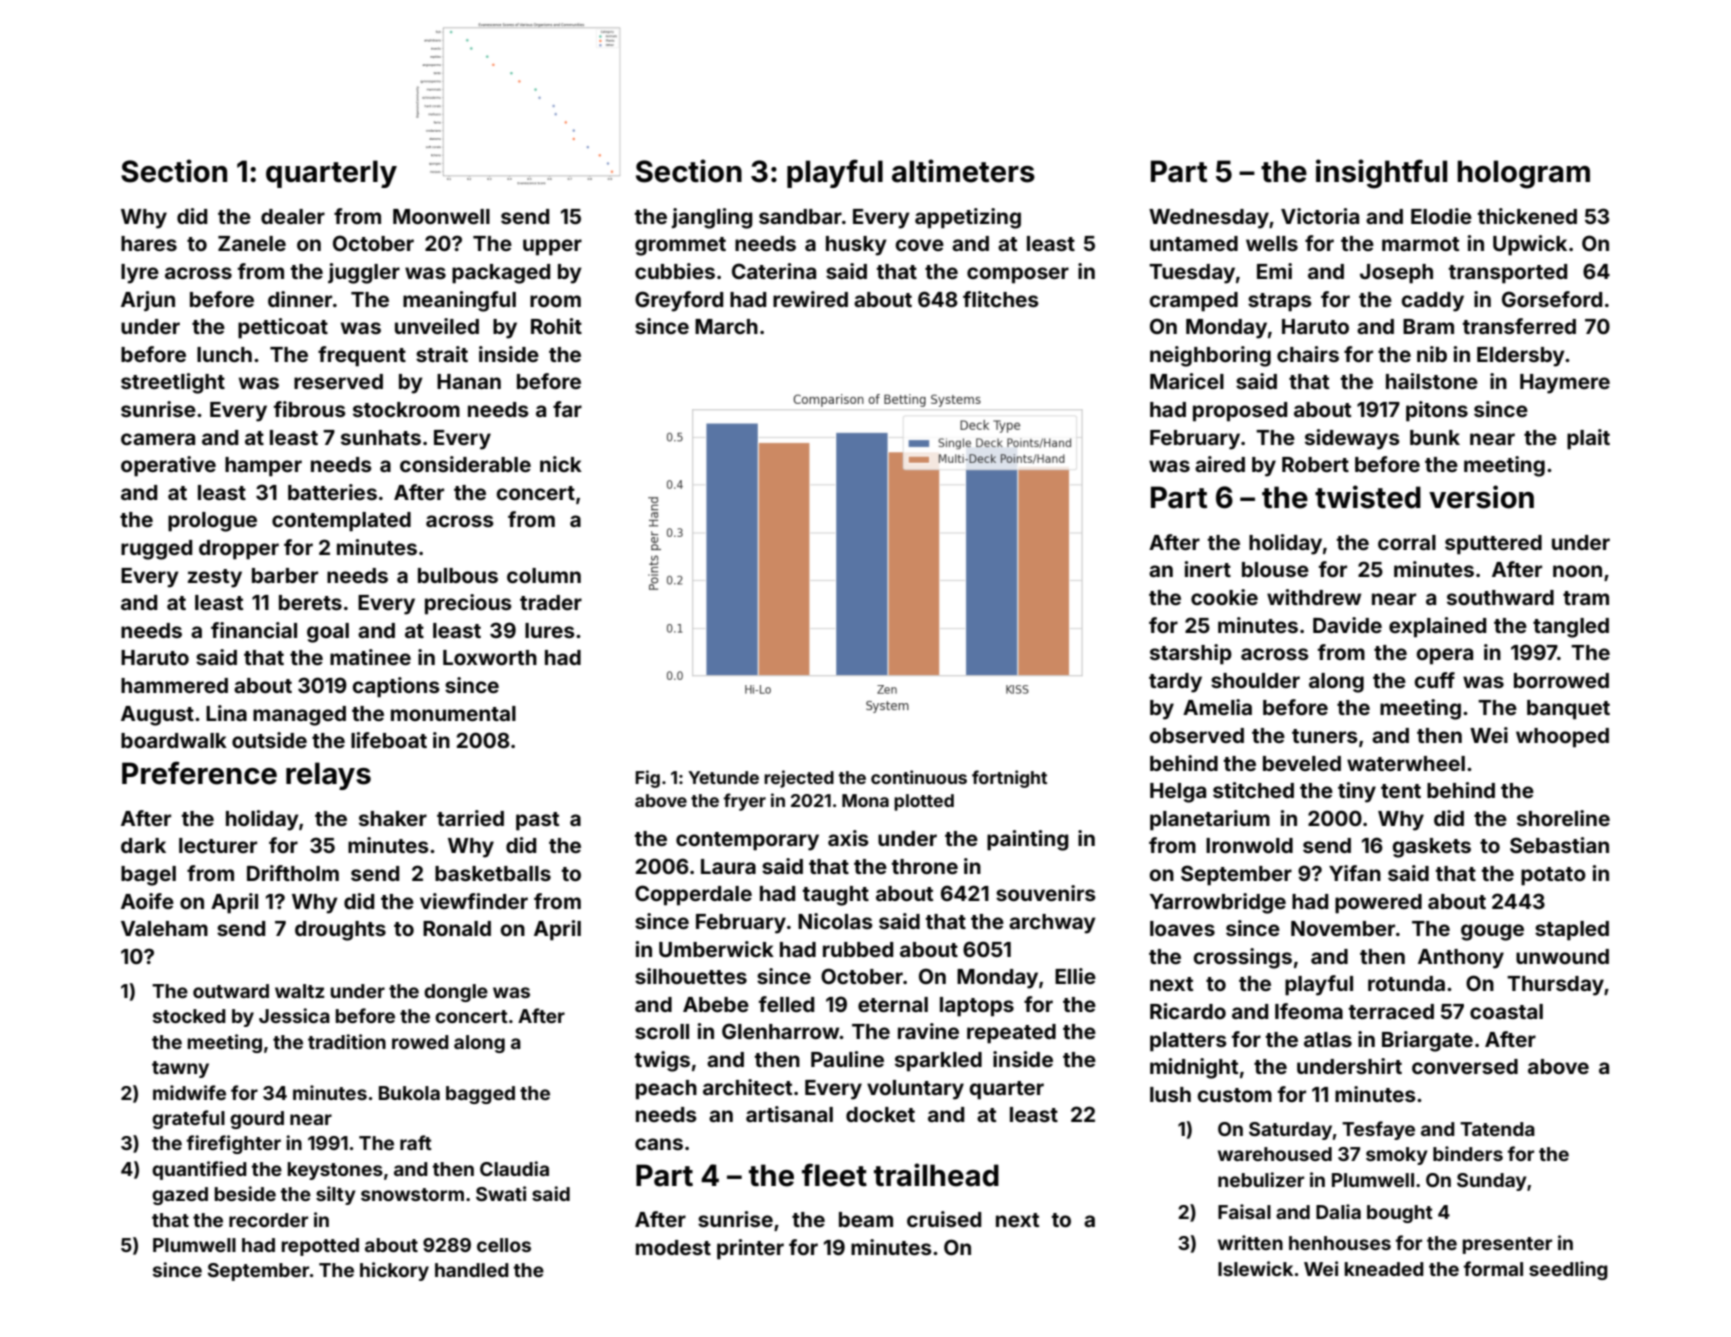  What do you see at coordinates (1234, 1095) in the screenshot?
I see `custom` at bounding box center [1234, 1095].
